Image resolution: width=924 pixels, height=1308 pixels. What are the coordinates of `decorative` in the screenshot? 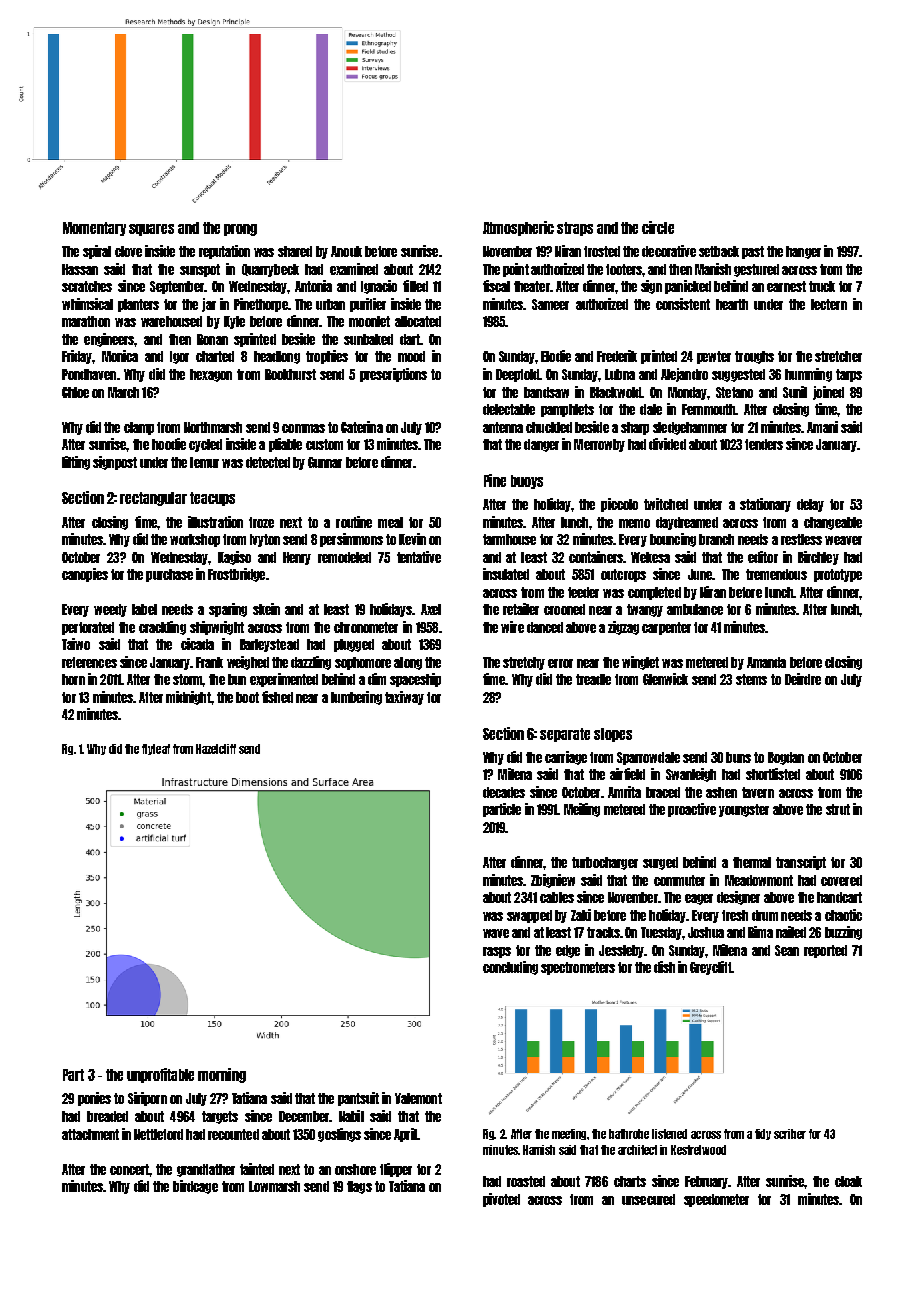 It's located at (669, 251).
